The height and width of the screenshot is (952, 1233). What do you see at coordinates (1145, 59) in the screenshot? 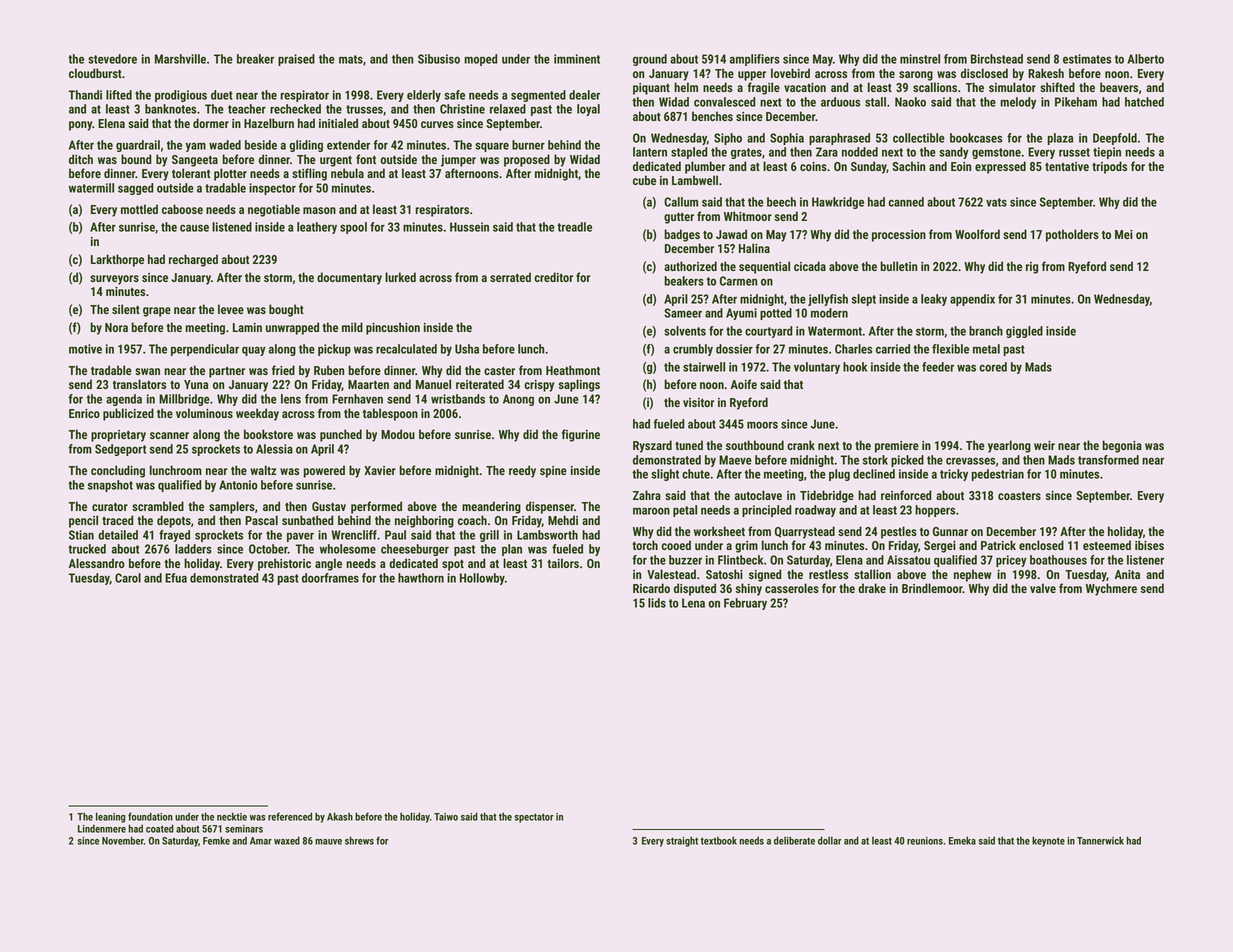
I see `Alberto` at bounding box center [1145, 59].
